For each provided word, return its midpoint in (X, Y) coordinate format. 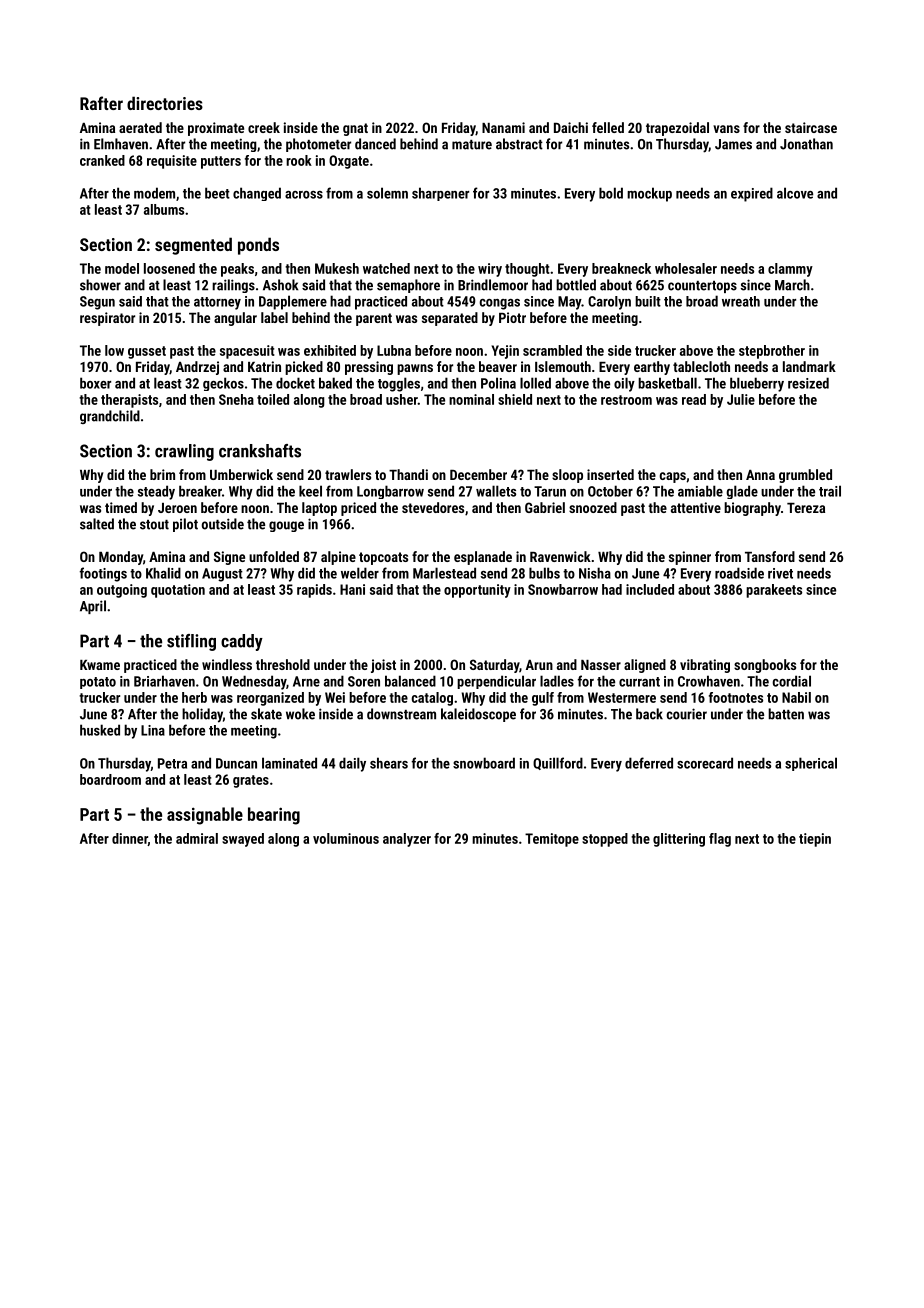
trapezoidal (677, 129)
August (222, 575)
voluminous (346, 838)
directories (165, 103)
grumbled (805, 476)
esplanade (483, 558)
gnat (355, 129)
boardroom (110, 779)
